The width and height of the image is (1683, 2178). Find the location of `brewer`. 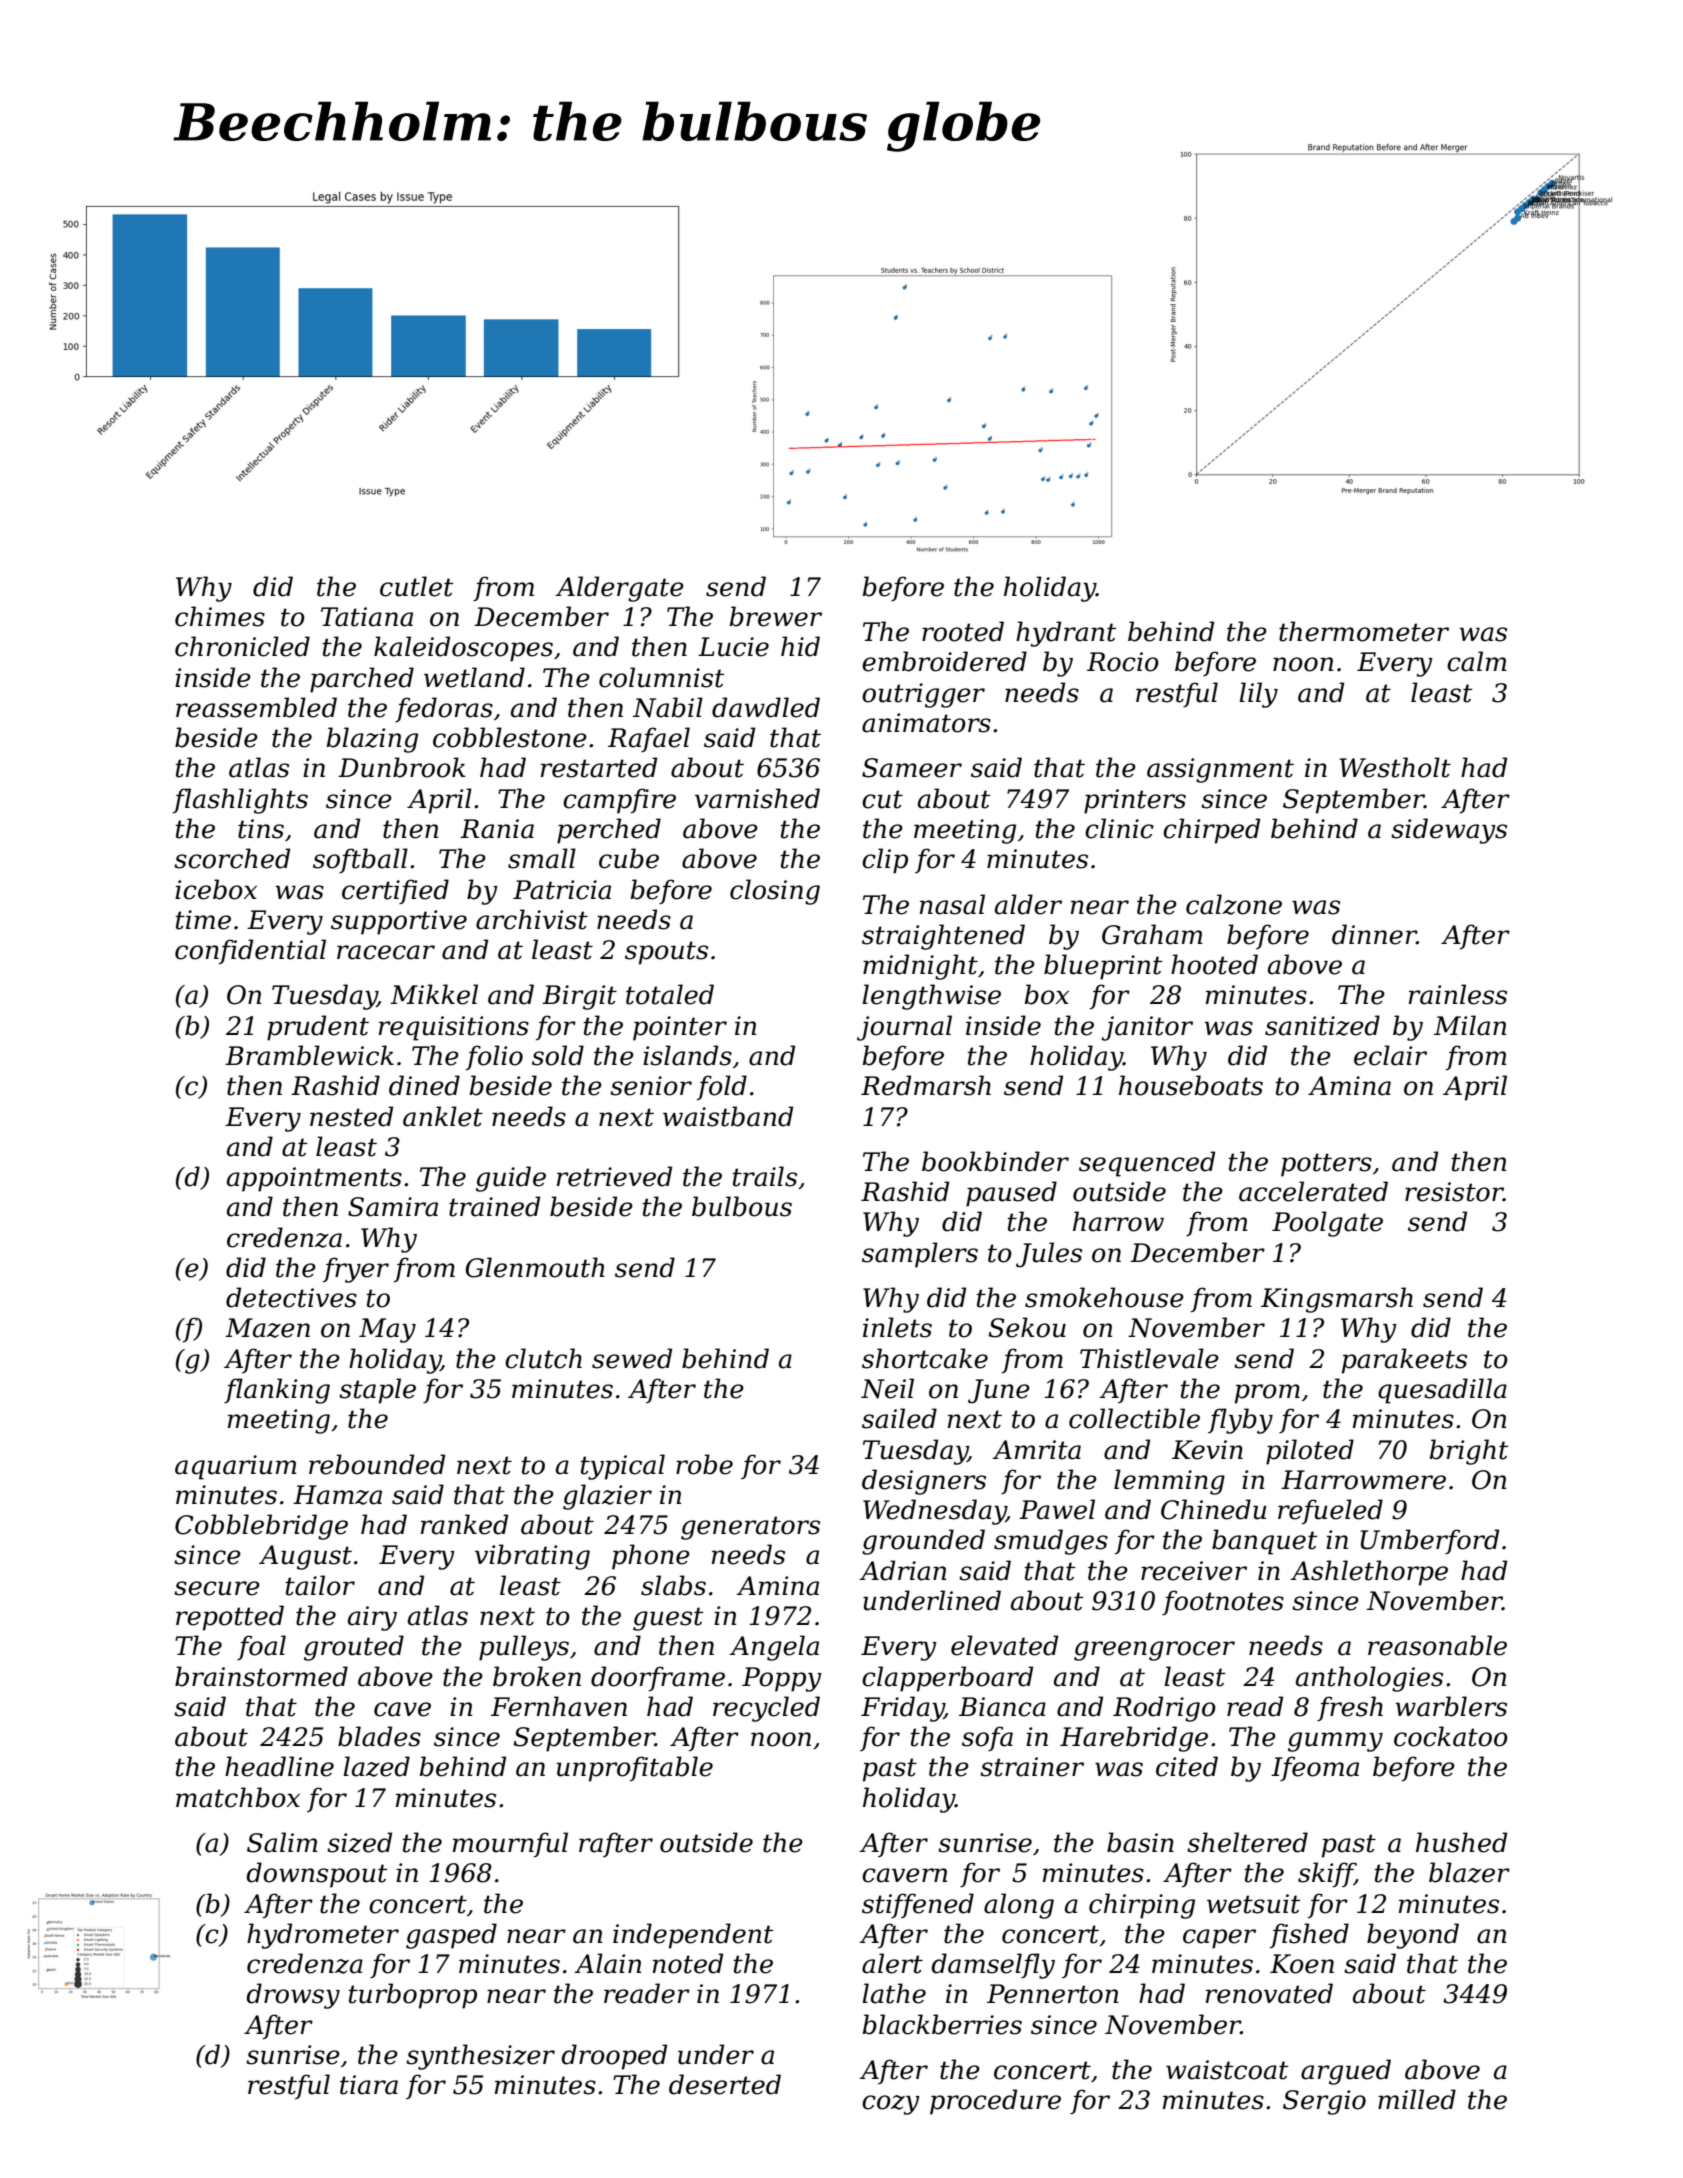

brewer is located at coordinates (776, 616).
